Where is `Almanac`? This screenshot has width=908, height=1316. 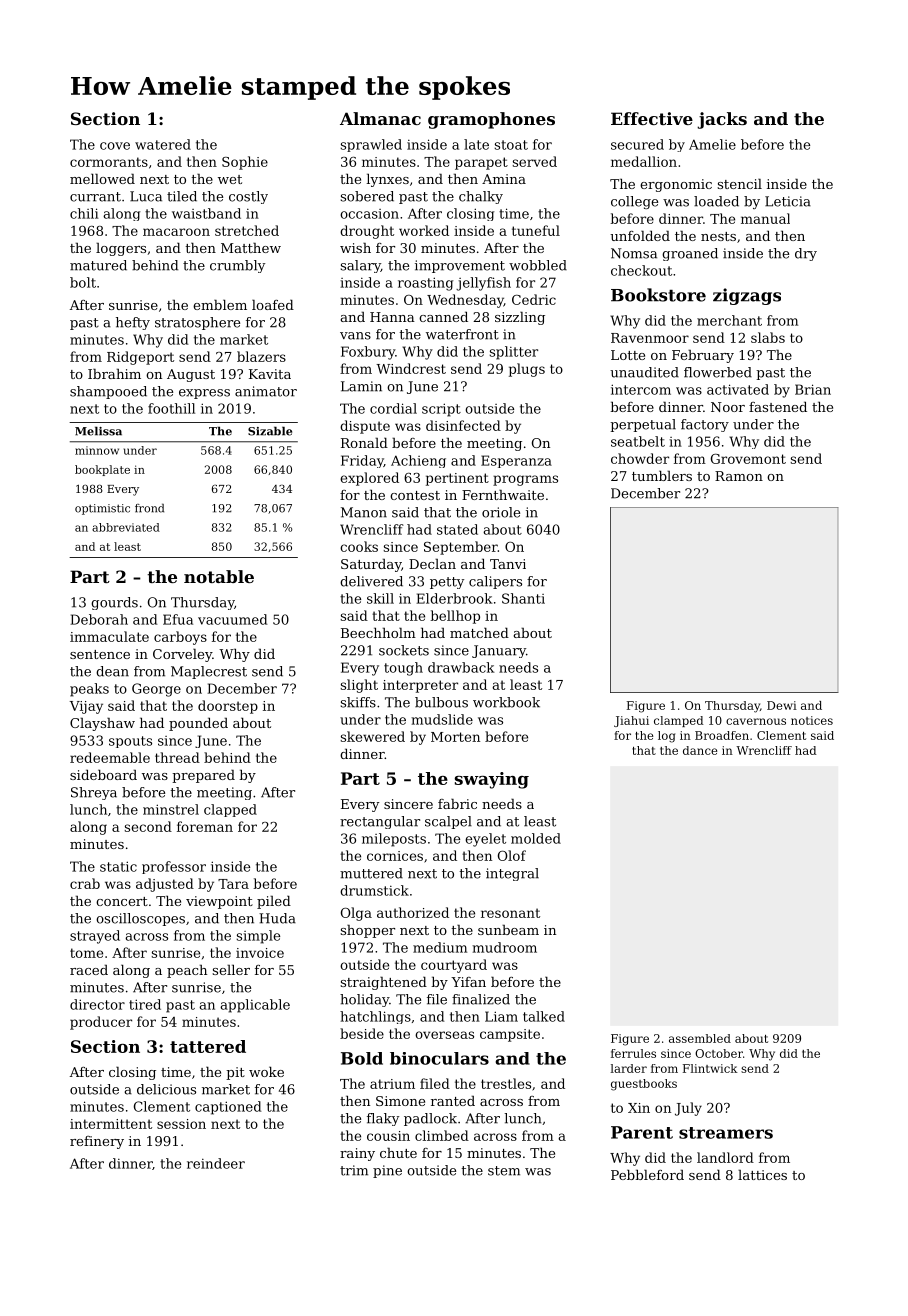 Almanac is located at coordinates (380, 118).
